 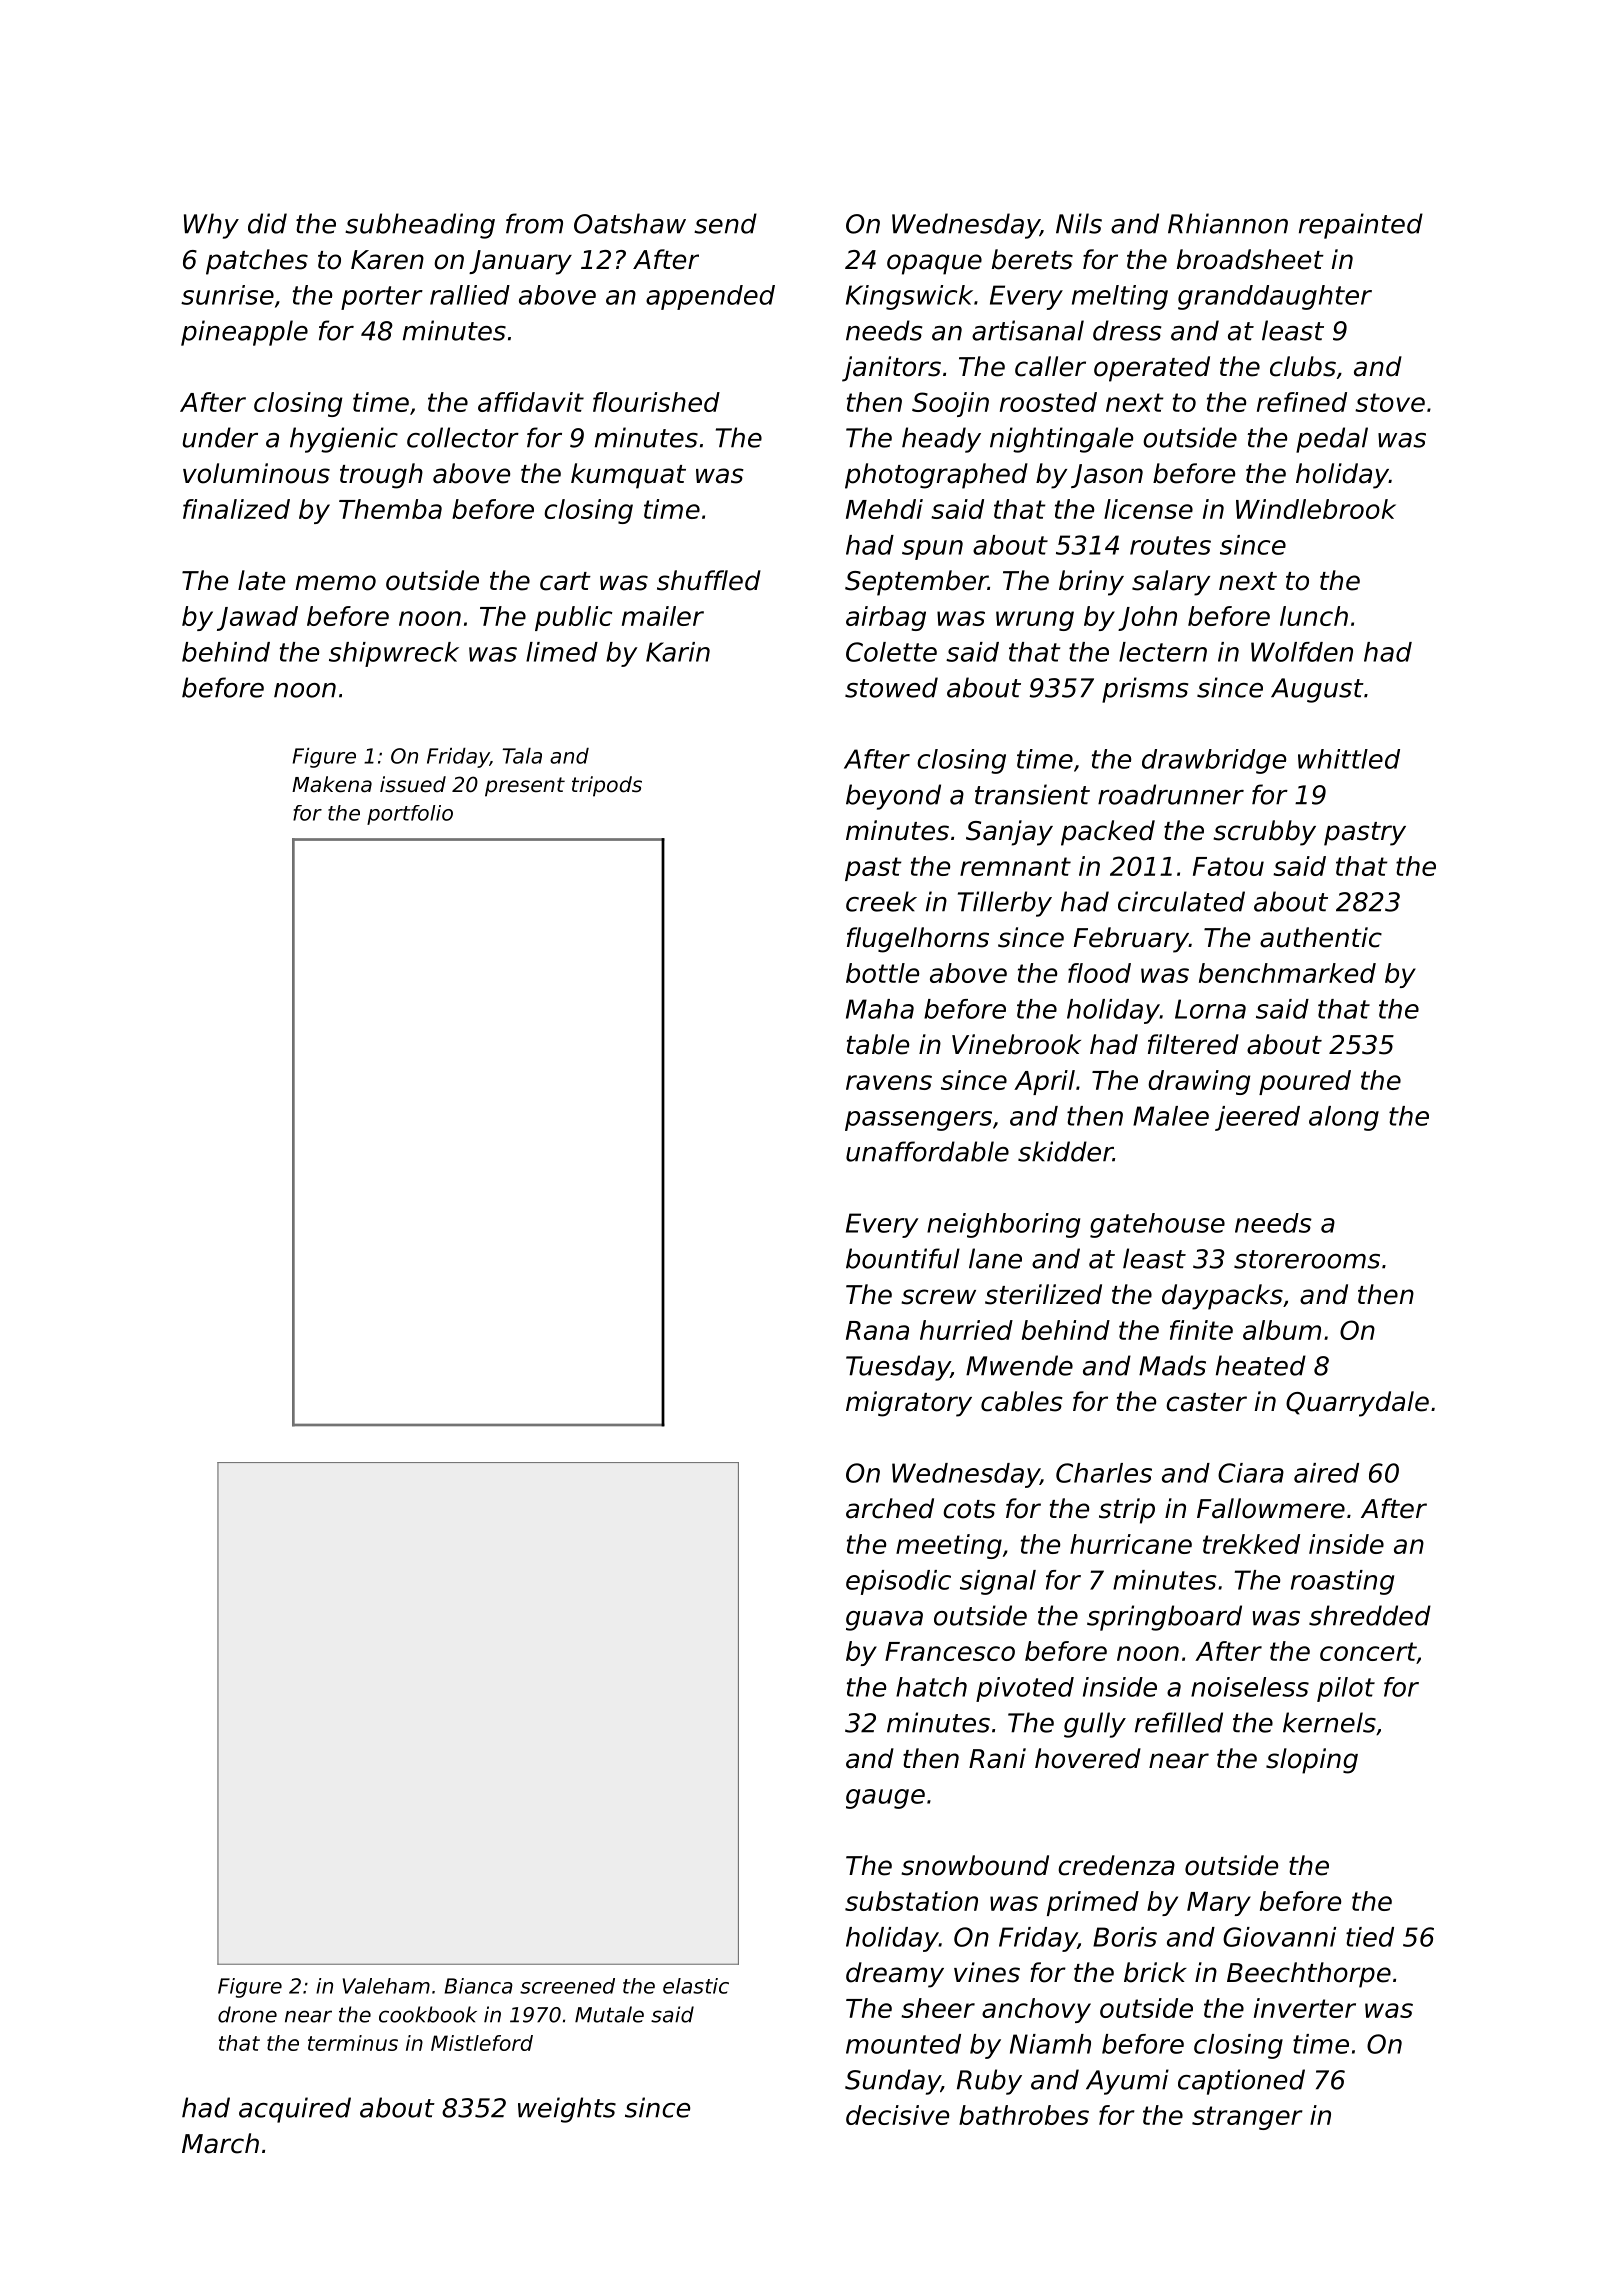 I want to click on issued, so click(x=413, y=784).
